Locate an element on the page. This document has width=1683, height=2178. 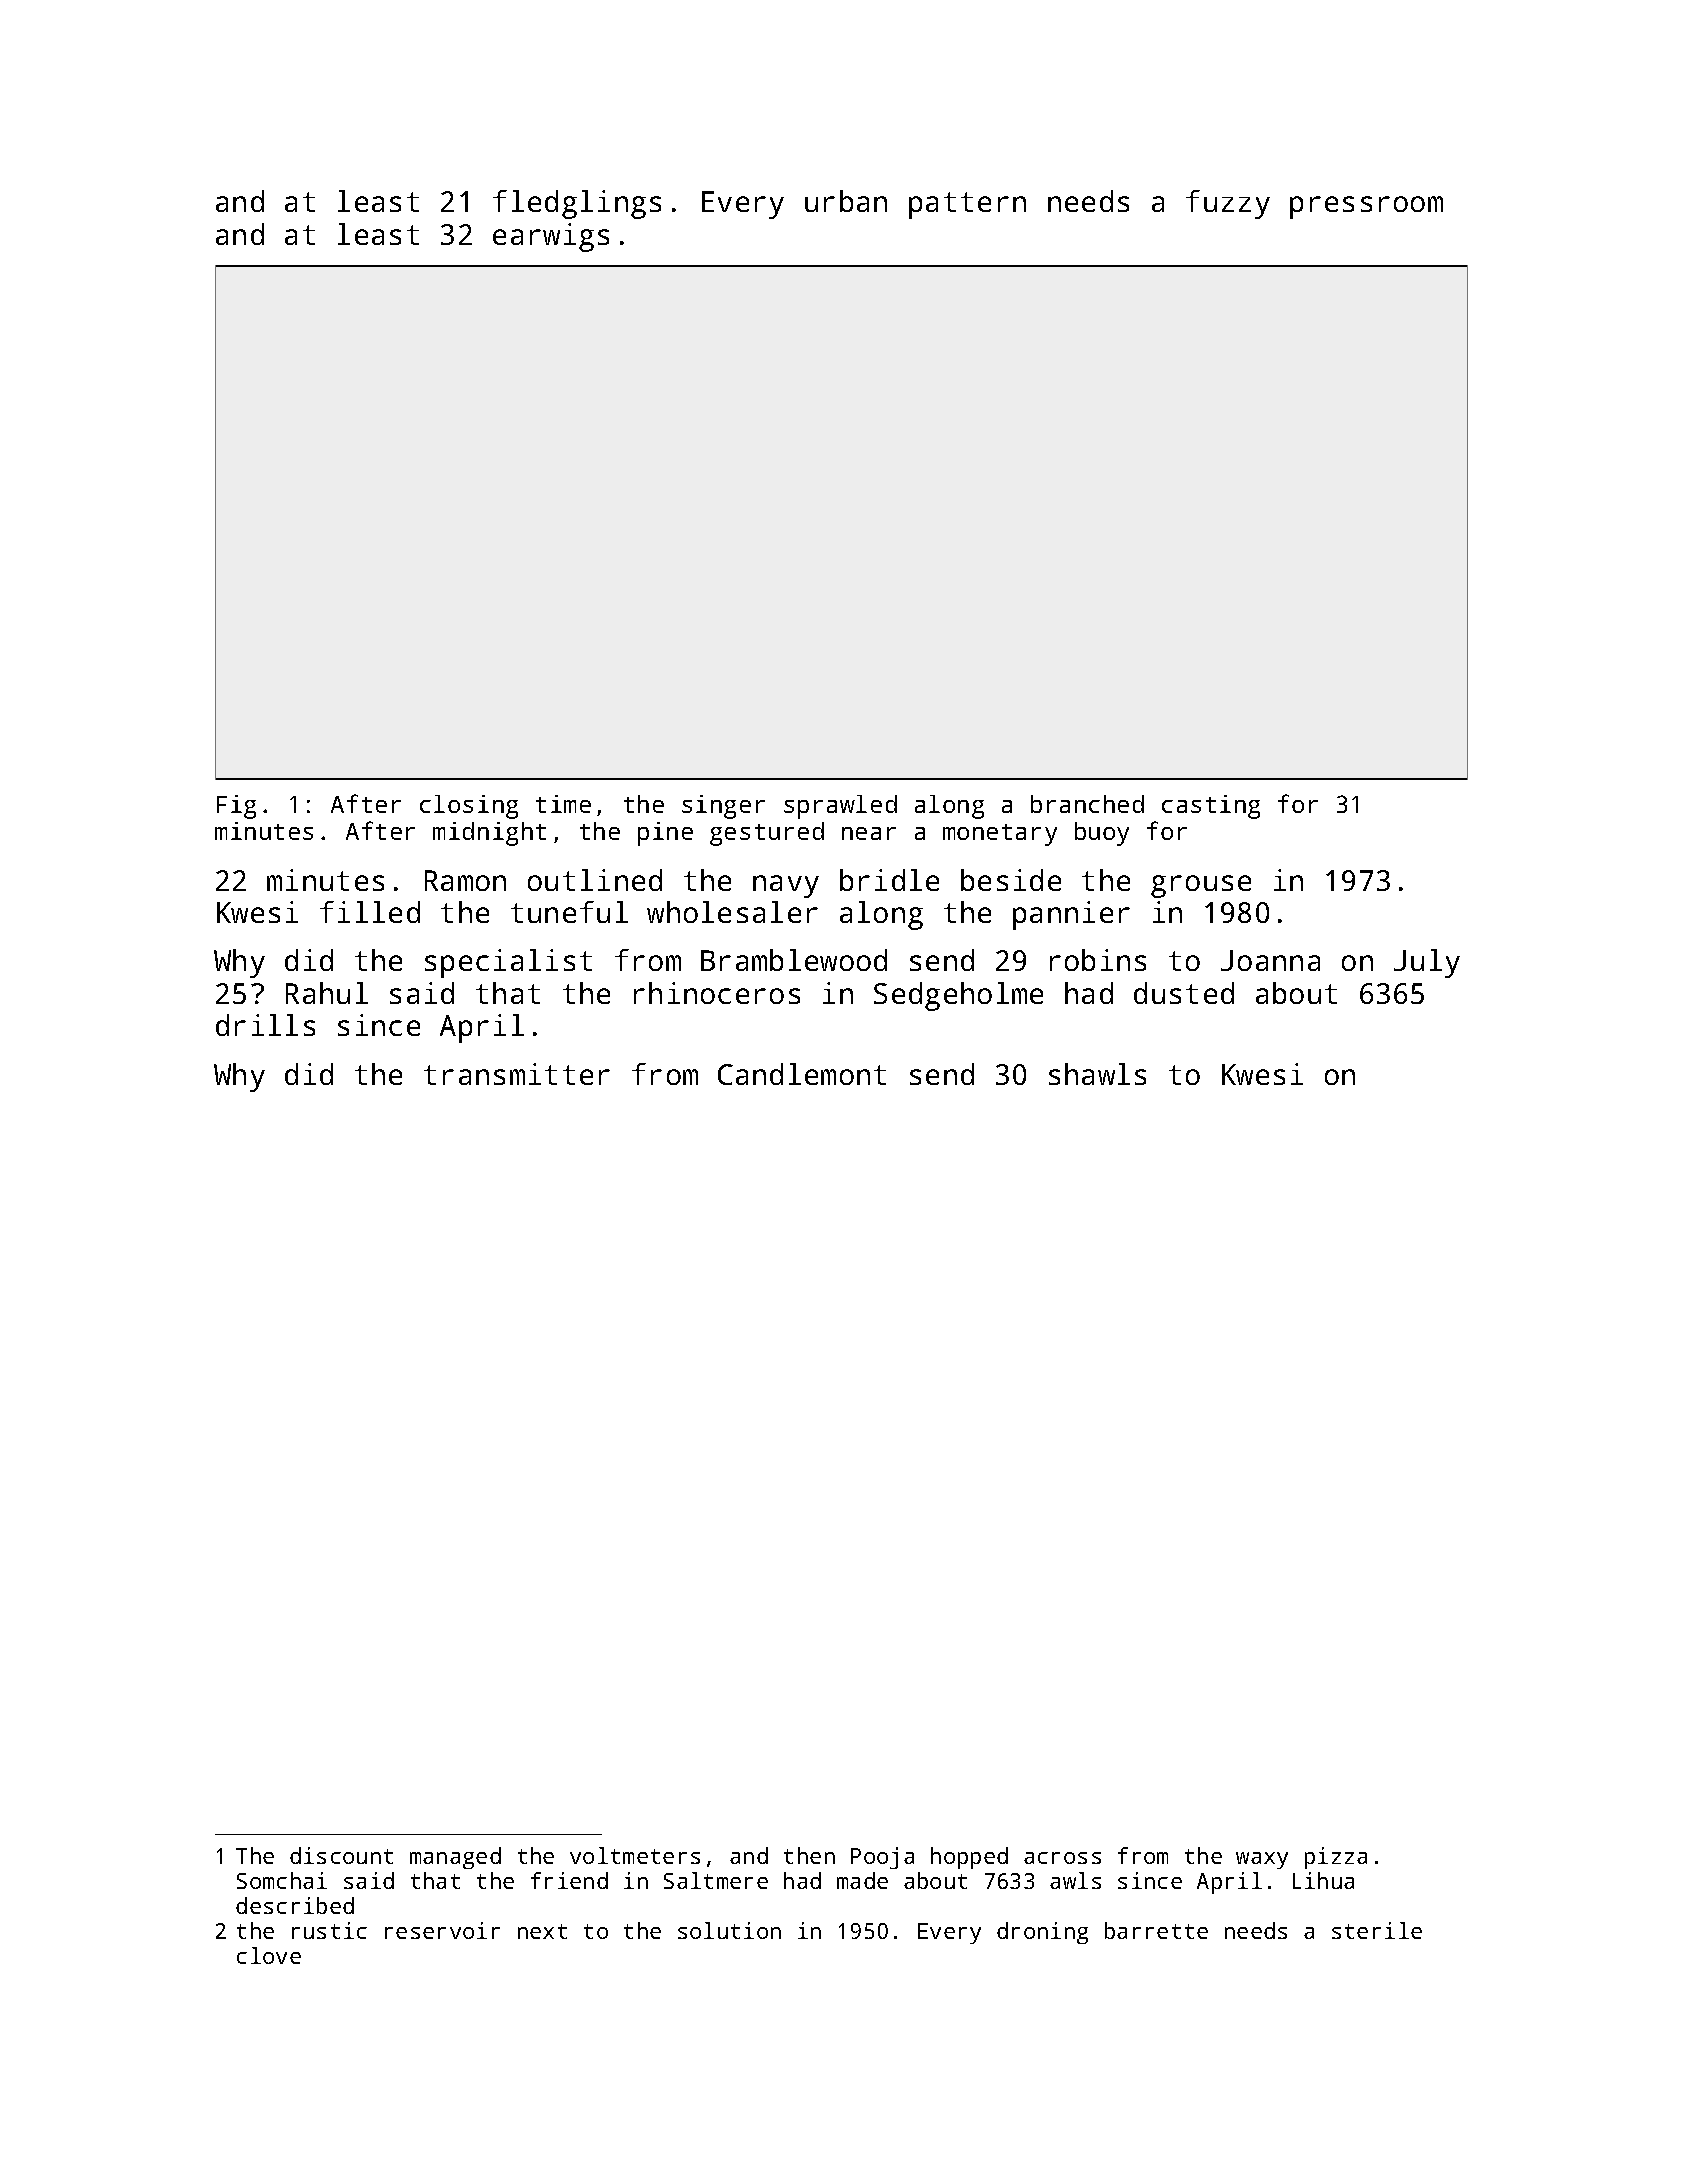
transmitter is located at coordinates (517, 1074).
